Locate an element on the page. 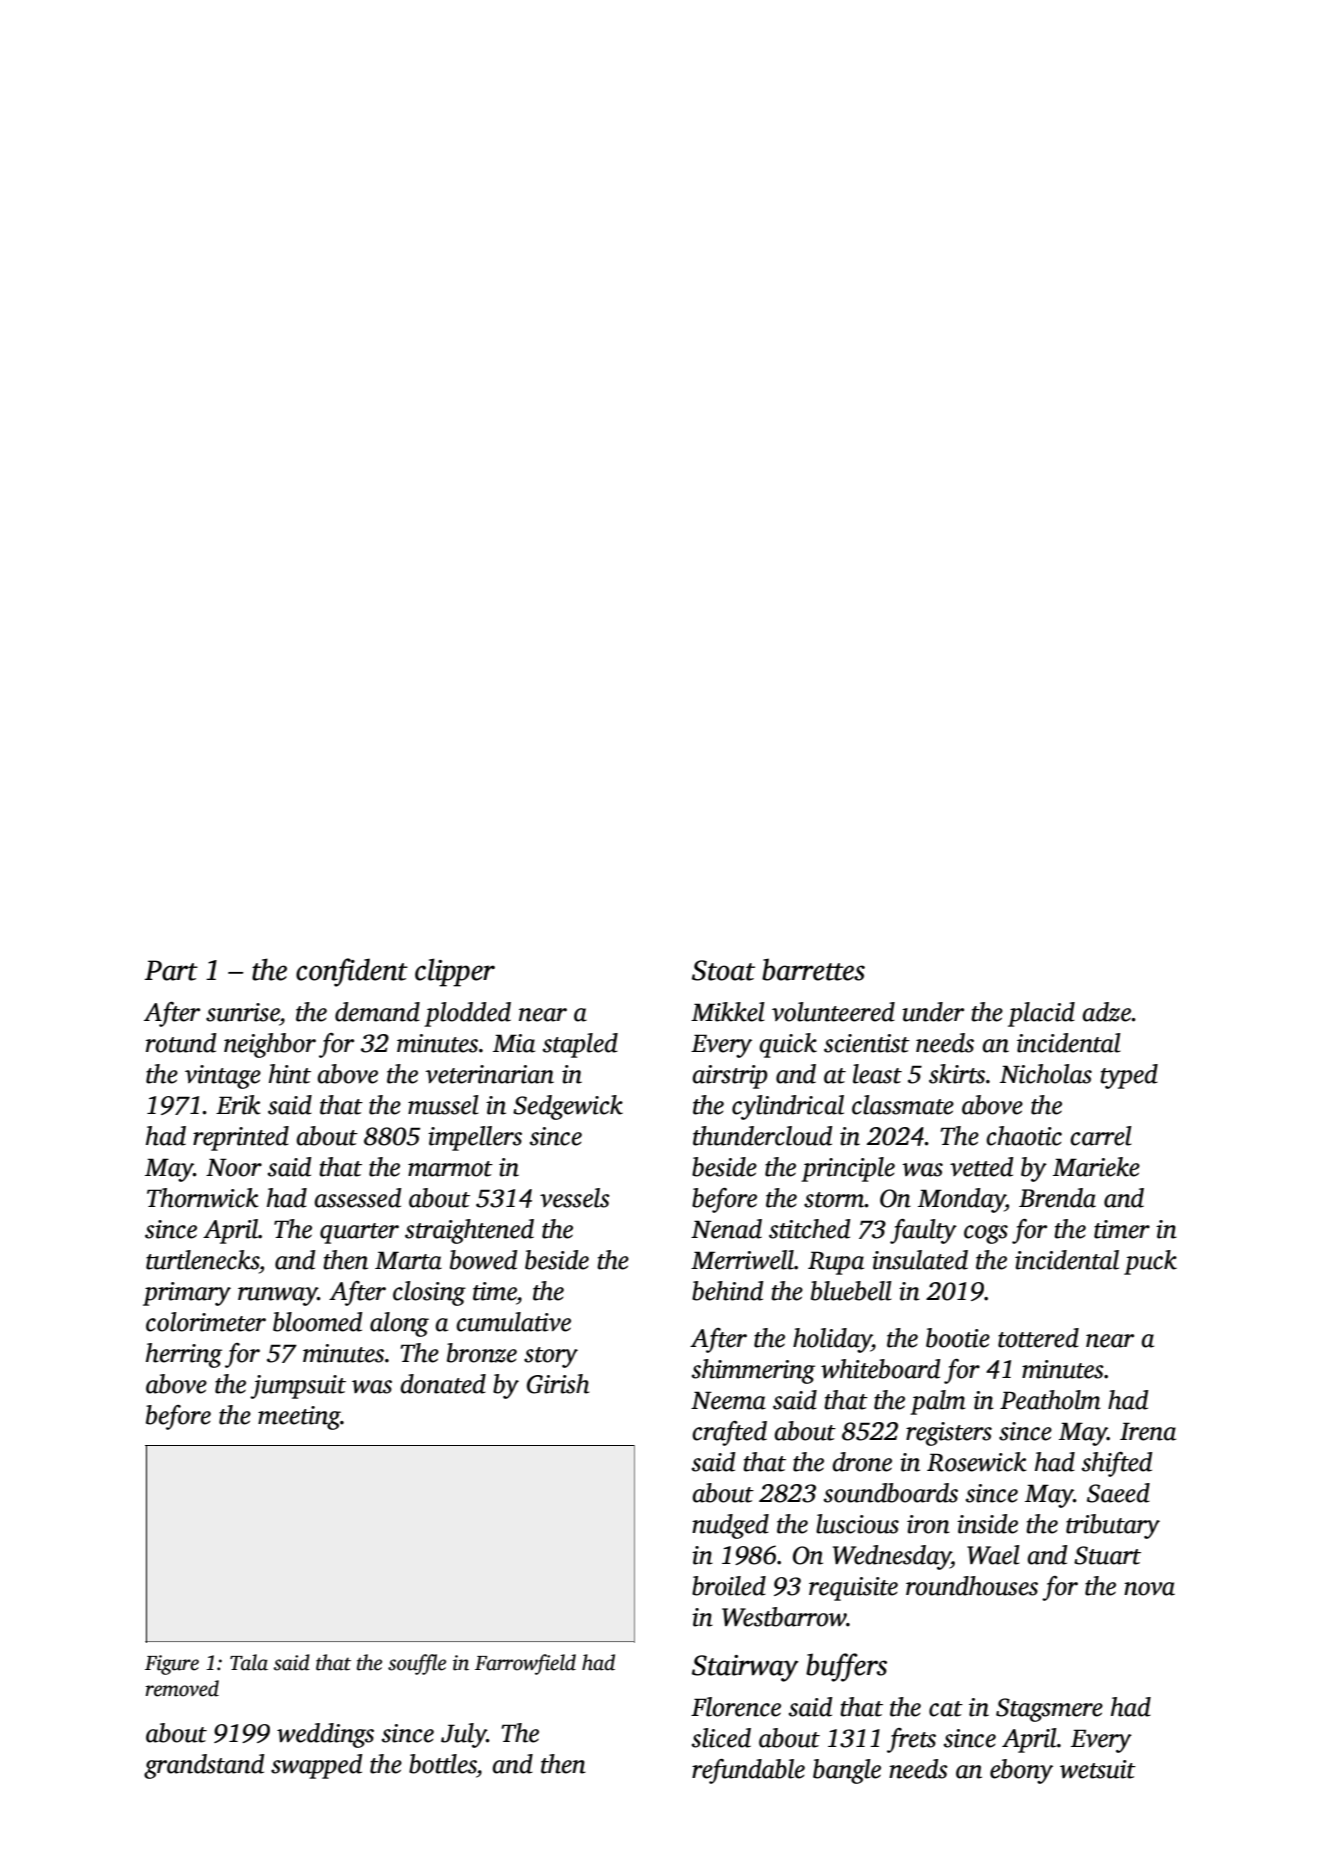  ebony is located at coordinates (1021, 1771).
